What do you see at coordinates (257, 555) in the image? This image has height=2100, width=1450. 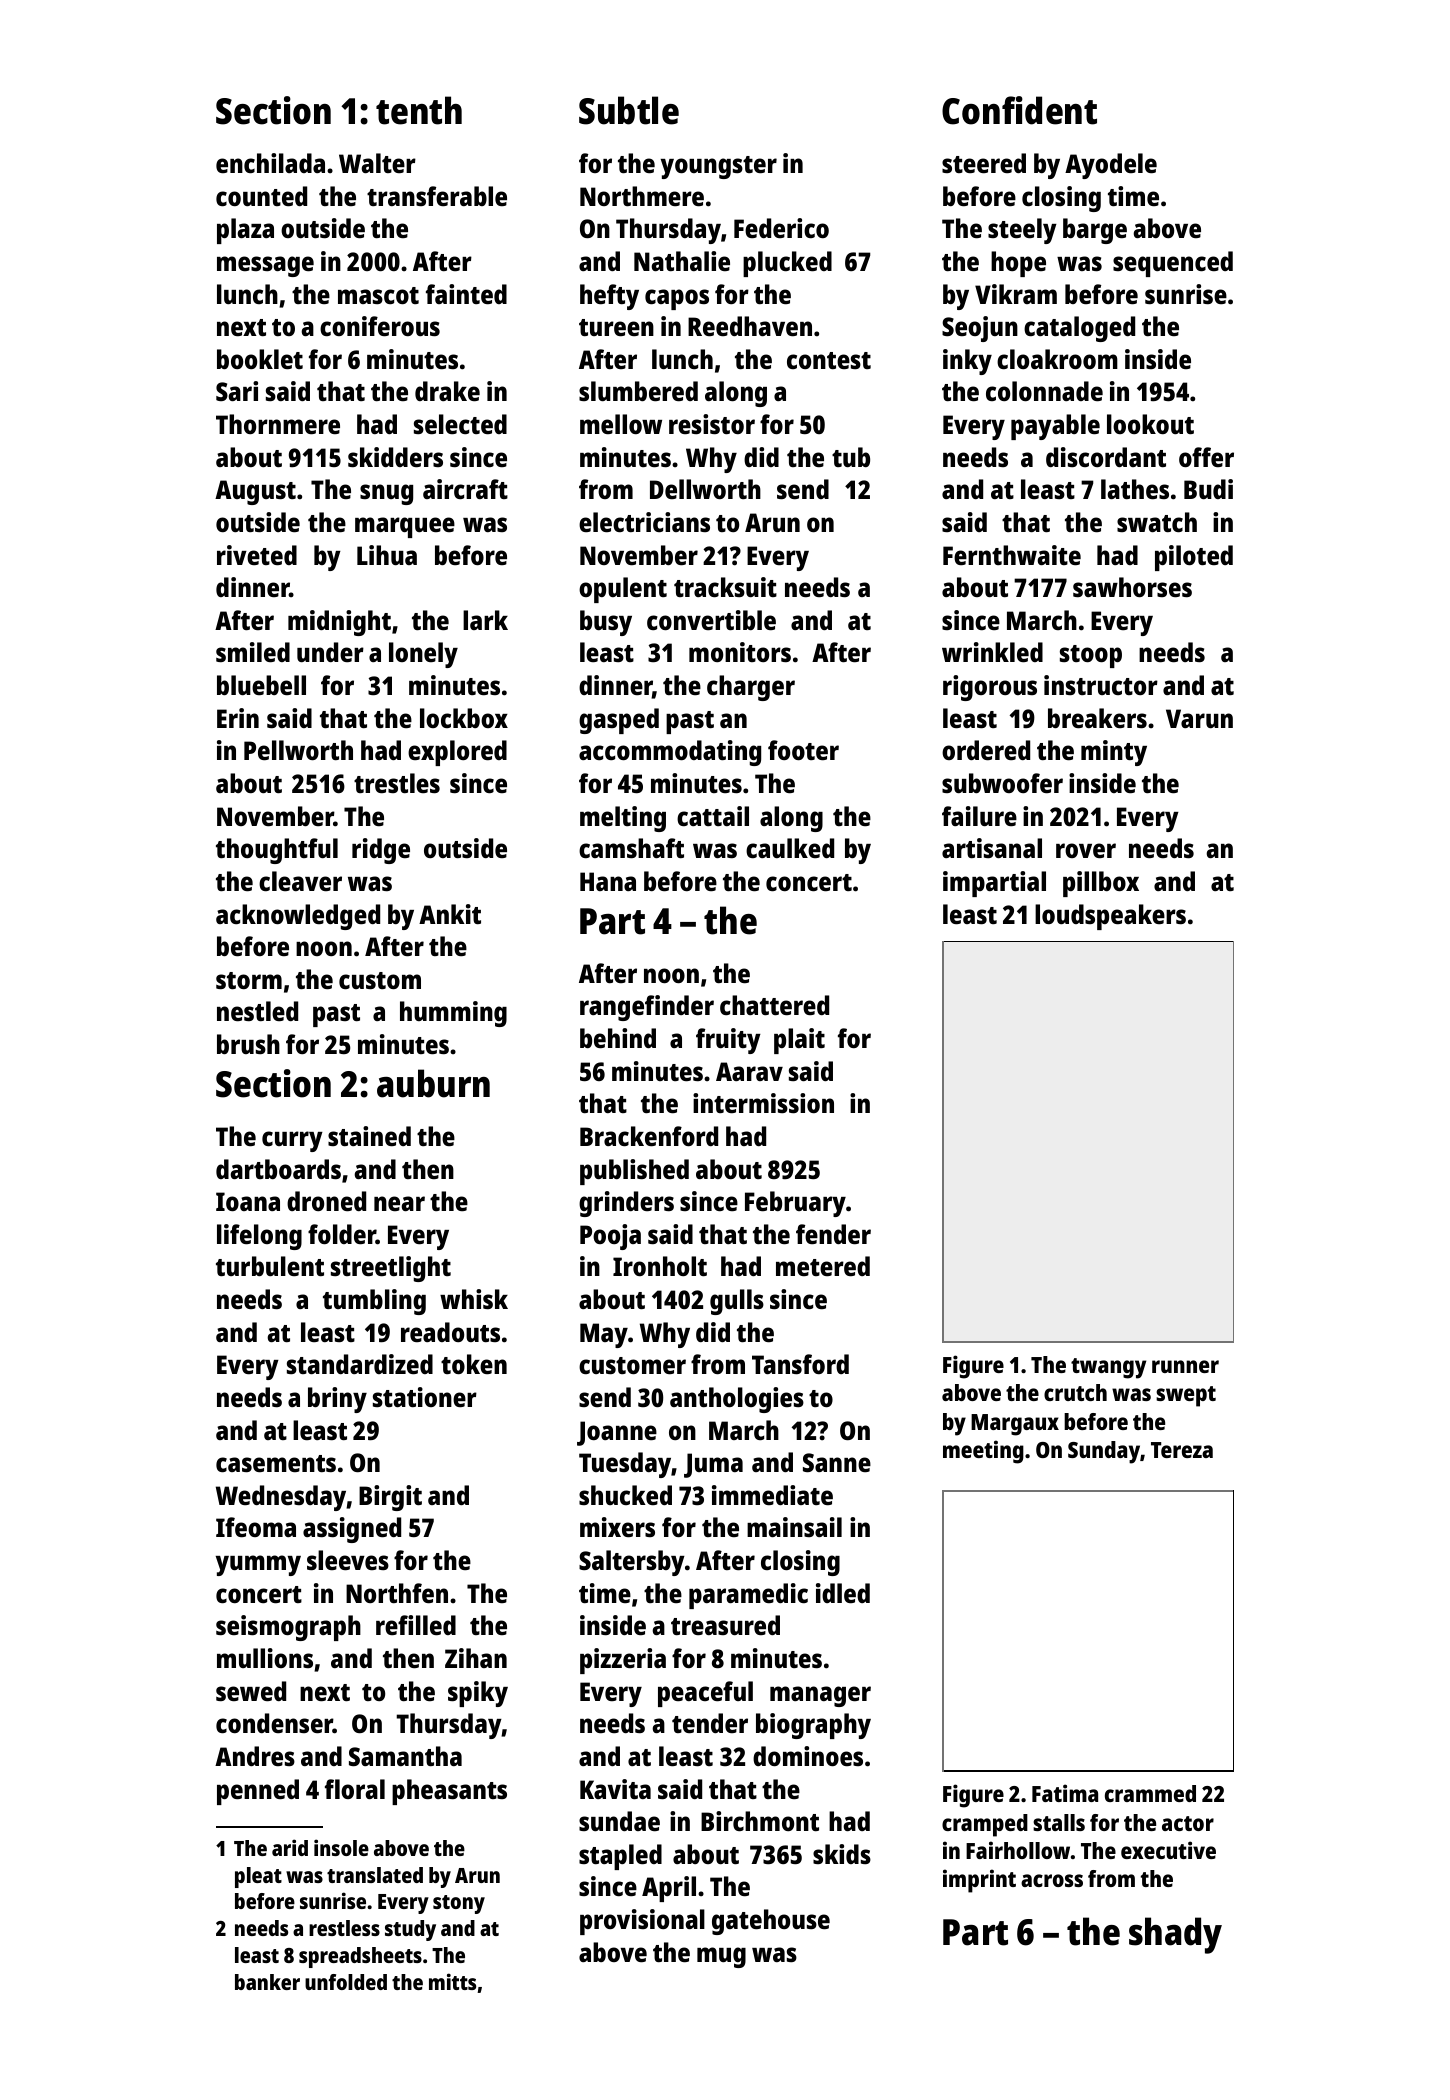 I see `riveted` at bounding box center [257, 555].
